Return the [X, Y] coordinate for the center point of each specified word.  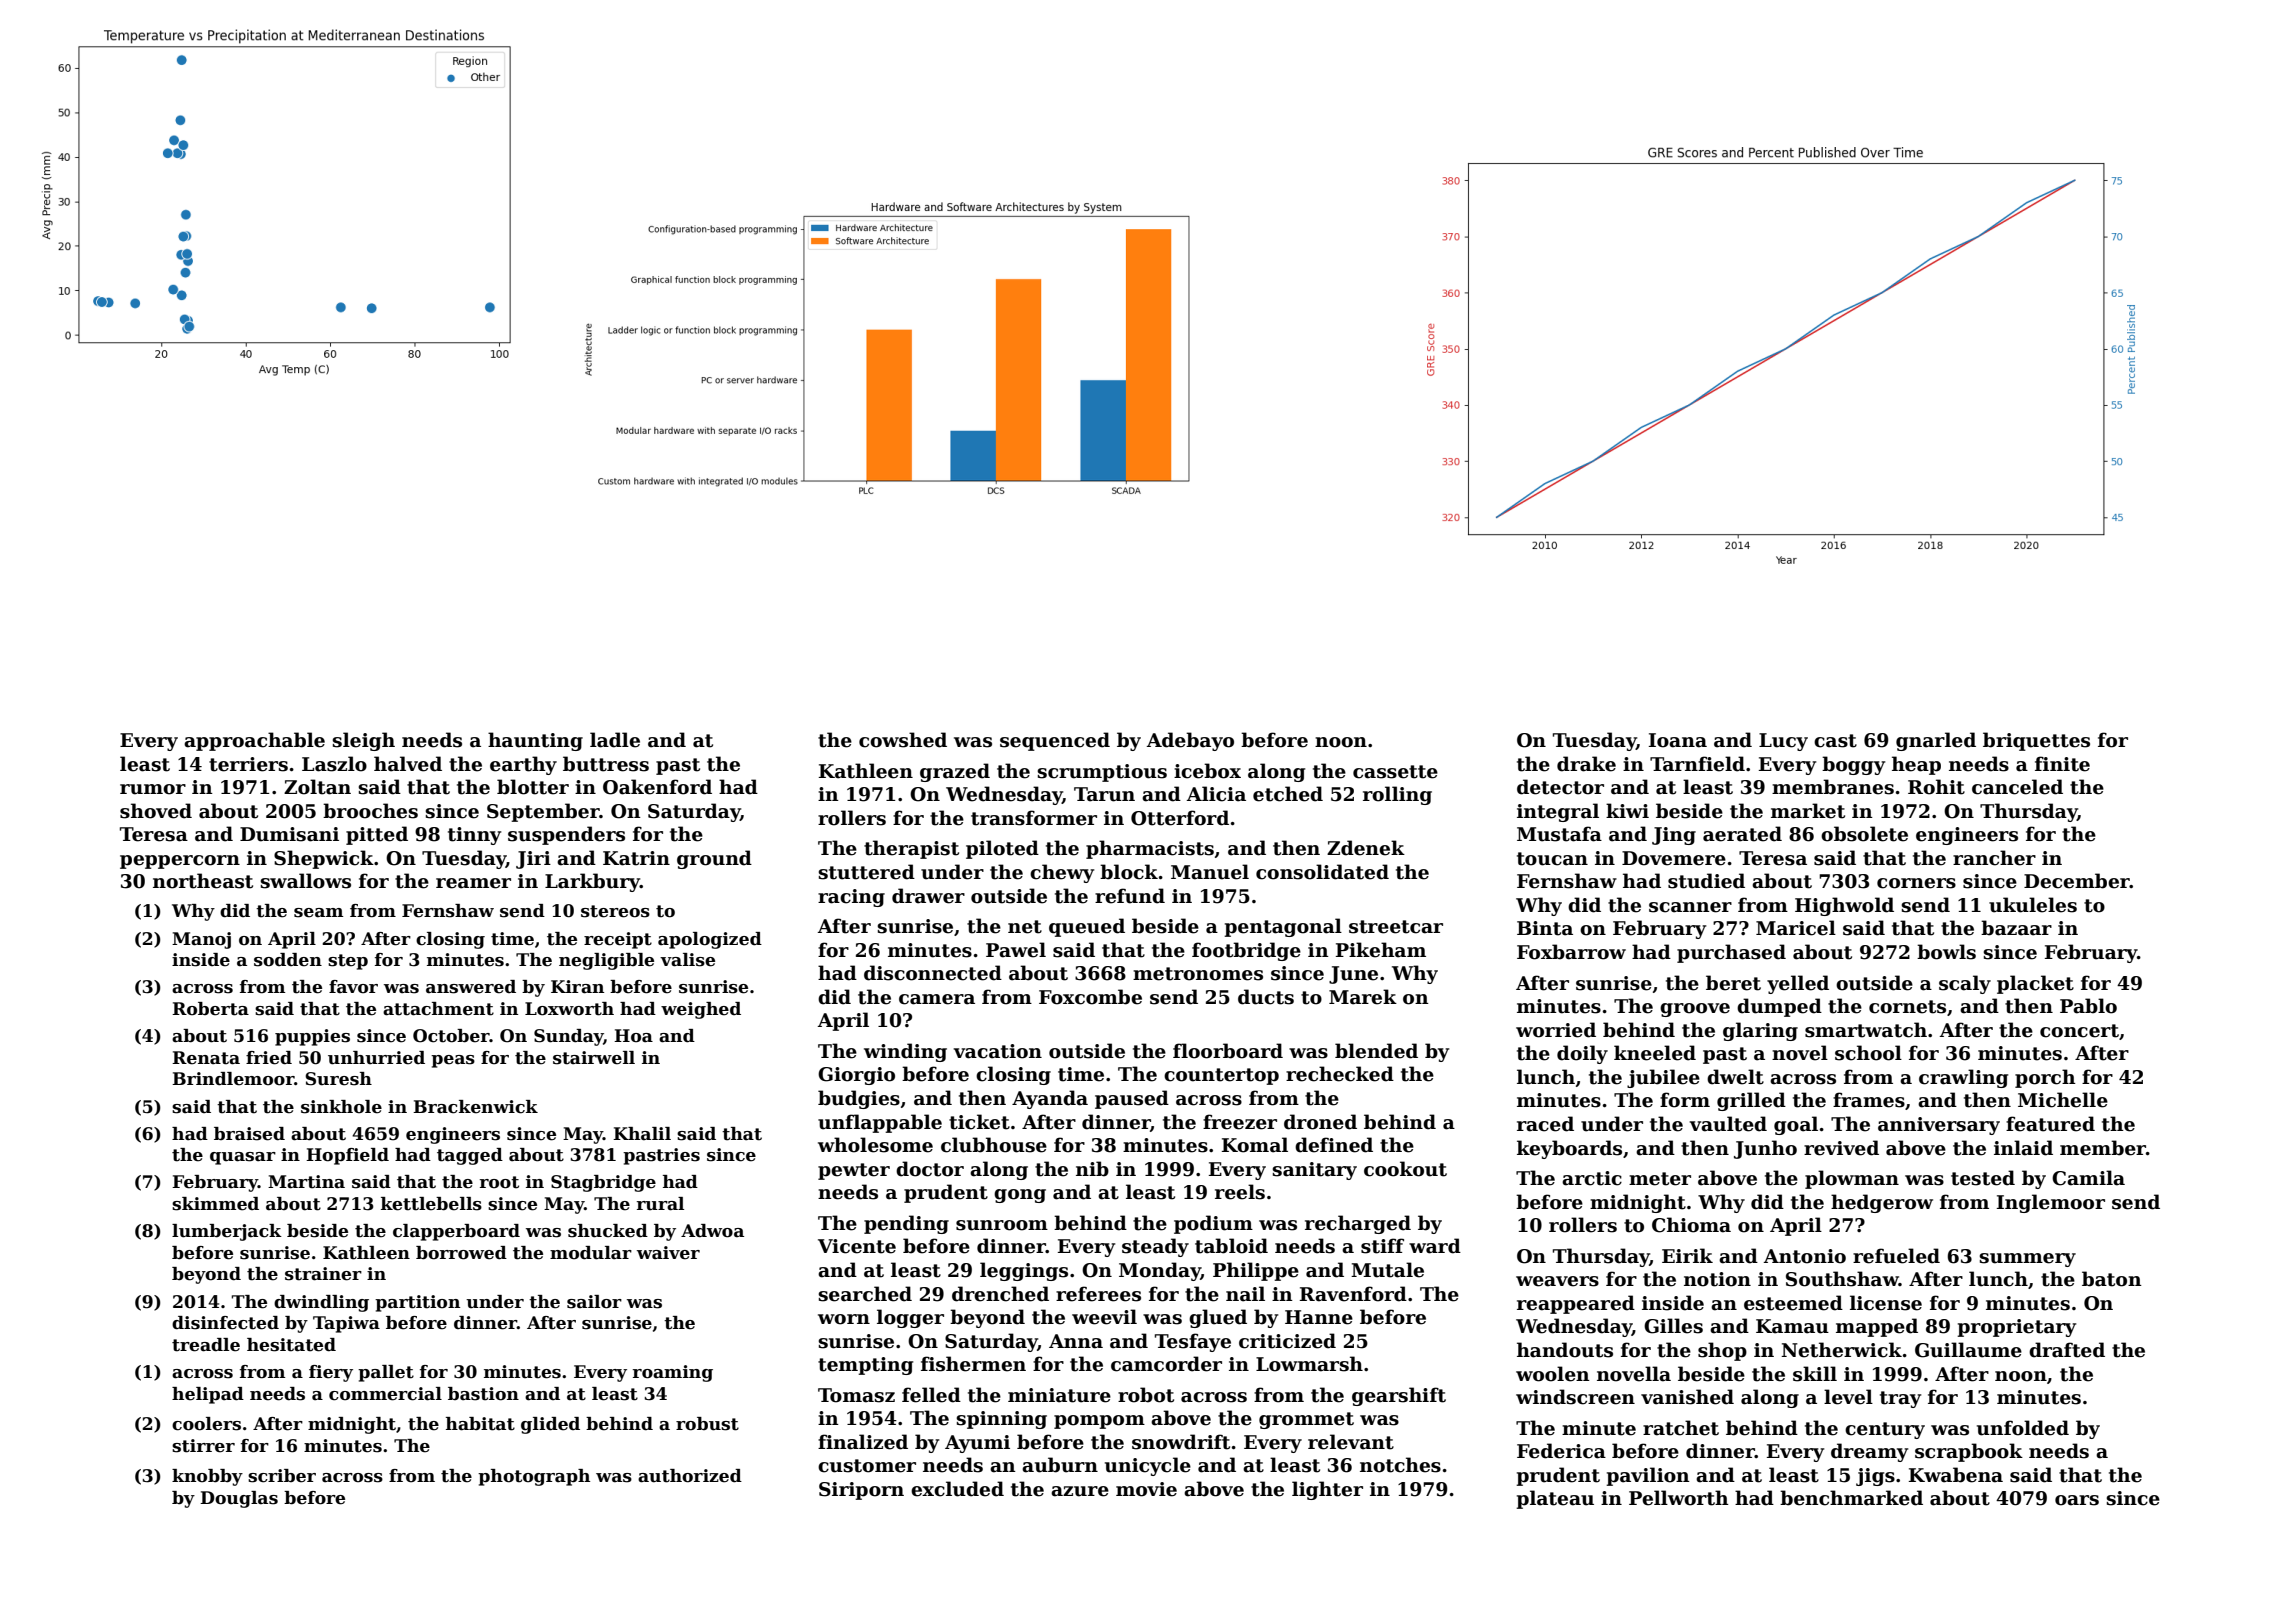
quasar [243, 1158]
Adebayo [1190, 741]
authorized [690, 1476]
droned [1320, 1122]
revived [1841, 1148]
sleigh [363, 741]
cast [1835, 741]
